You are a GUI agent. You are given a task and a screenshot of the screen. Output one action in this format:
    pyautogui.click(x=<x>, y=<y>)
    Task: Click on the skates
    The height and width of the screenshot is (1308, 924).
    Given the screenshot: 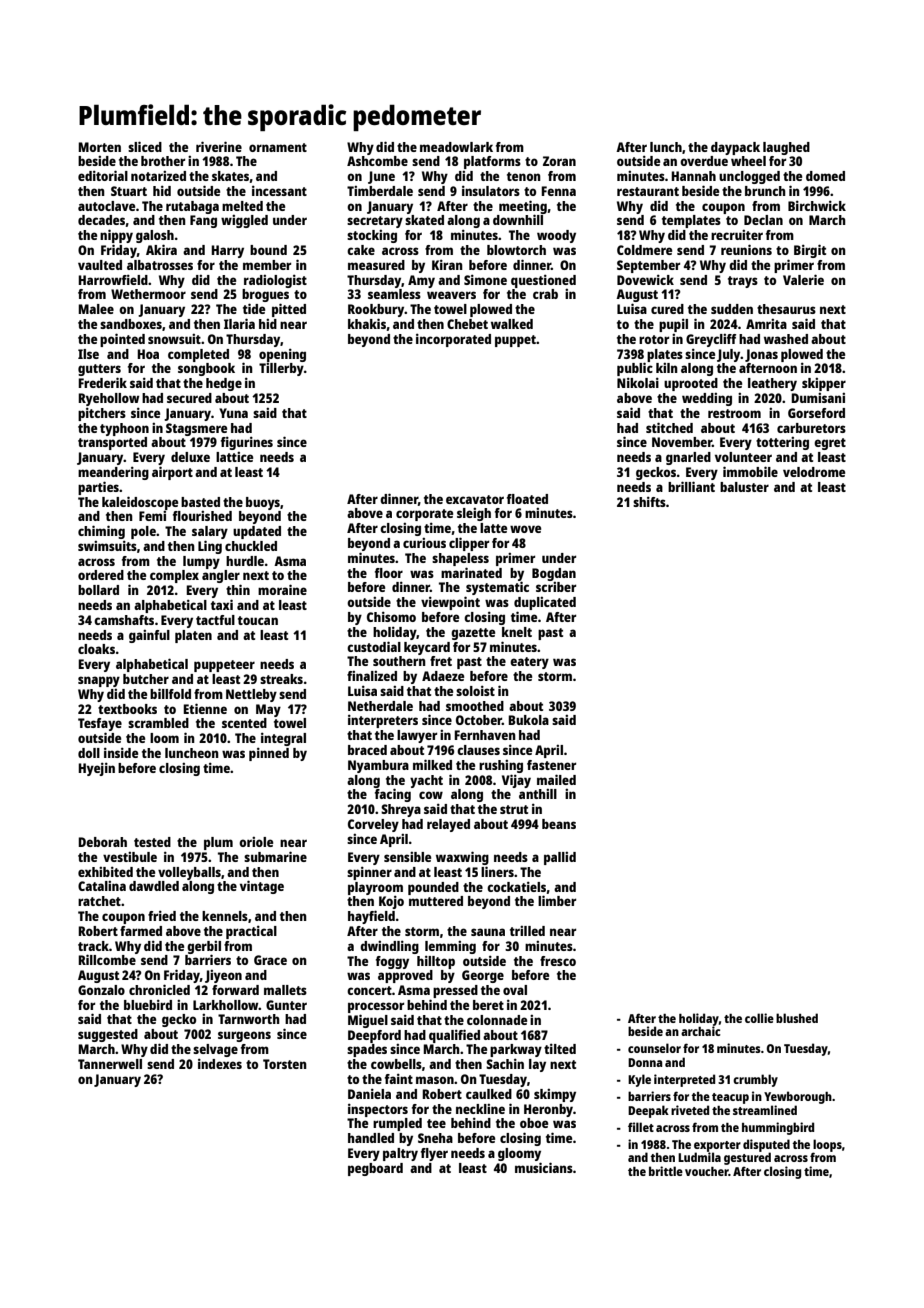 What is the action you would take?
    pyautogui.click(x=230, y=176)
